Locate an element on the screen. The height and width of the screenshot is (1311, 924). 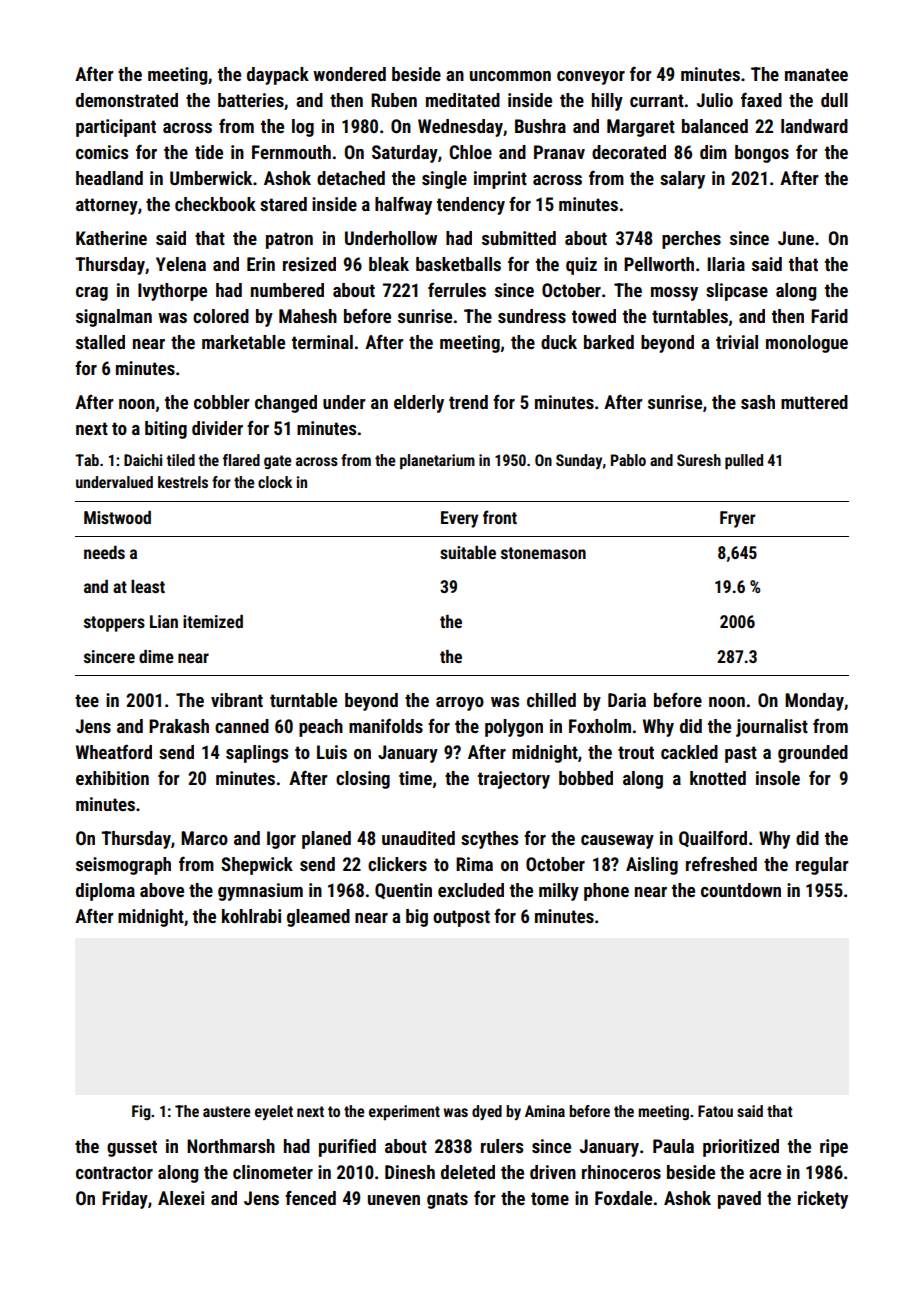
kohlrabi is located at coordinates (251, 916).
